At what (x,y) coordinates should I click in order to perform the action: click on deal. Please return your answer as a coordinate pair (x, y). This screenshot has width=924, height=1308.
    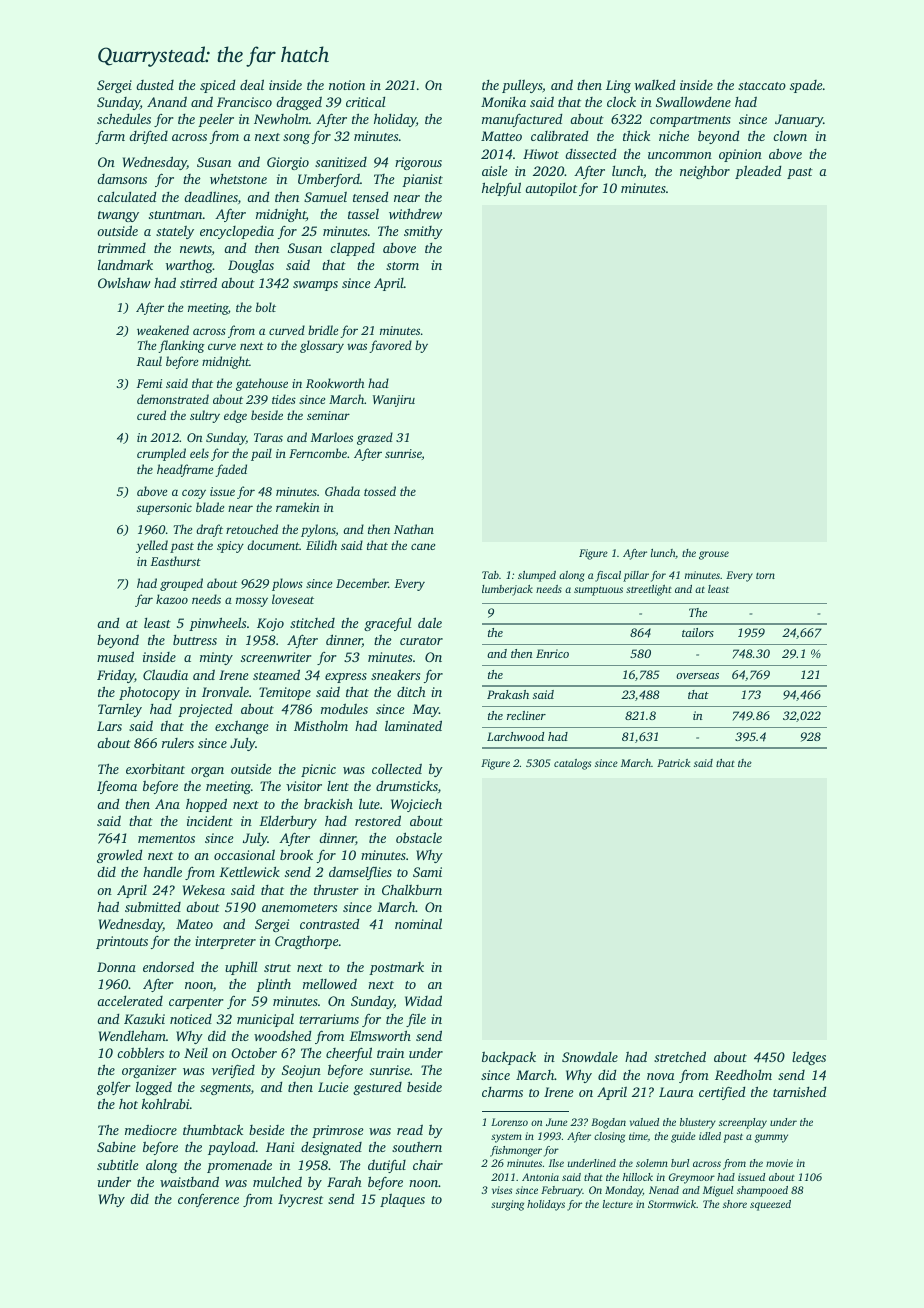
    Looking at the image, I should click on (252, 84).
